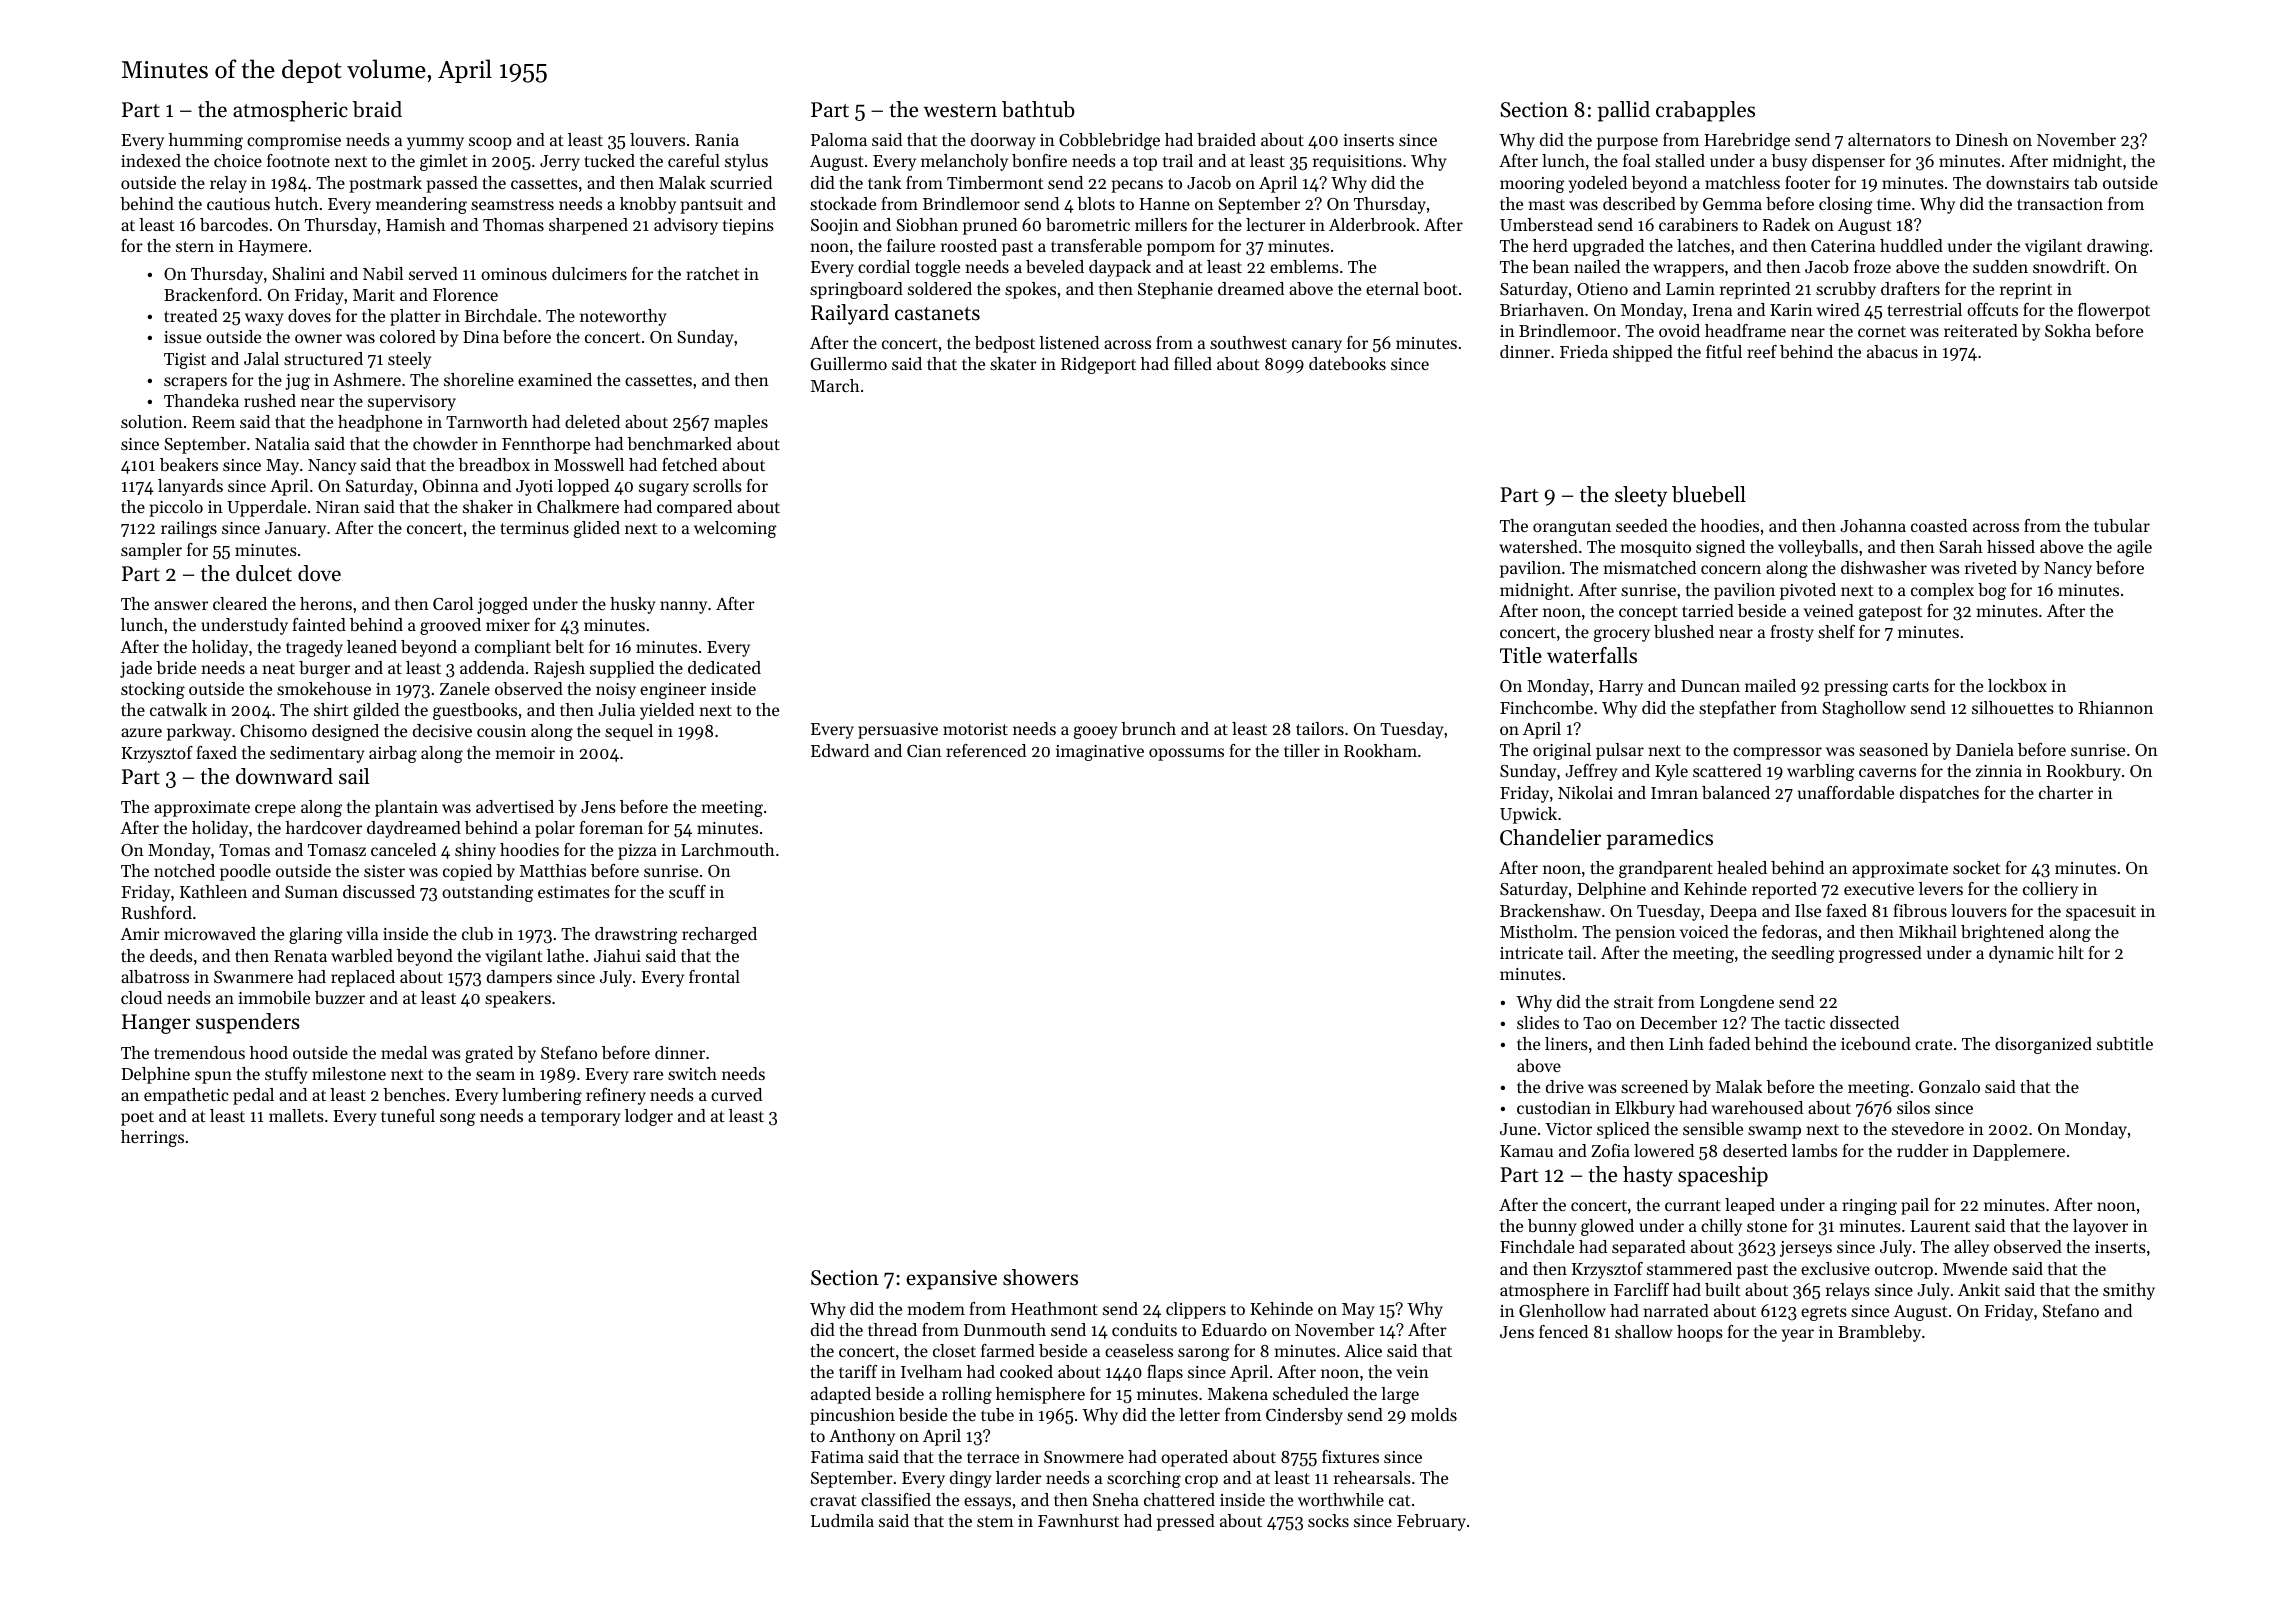 The width and height of the document is (2282, 1614). What do you see at coordinates (2134, 548) in the document?
I see `agile` at bounding box center [2134, 548].
